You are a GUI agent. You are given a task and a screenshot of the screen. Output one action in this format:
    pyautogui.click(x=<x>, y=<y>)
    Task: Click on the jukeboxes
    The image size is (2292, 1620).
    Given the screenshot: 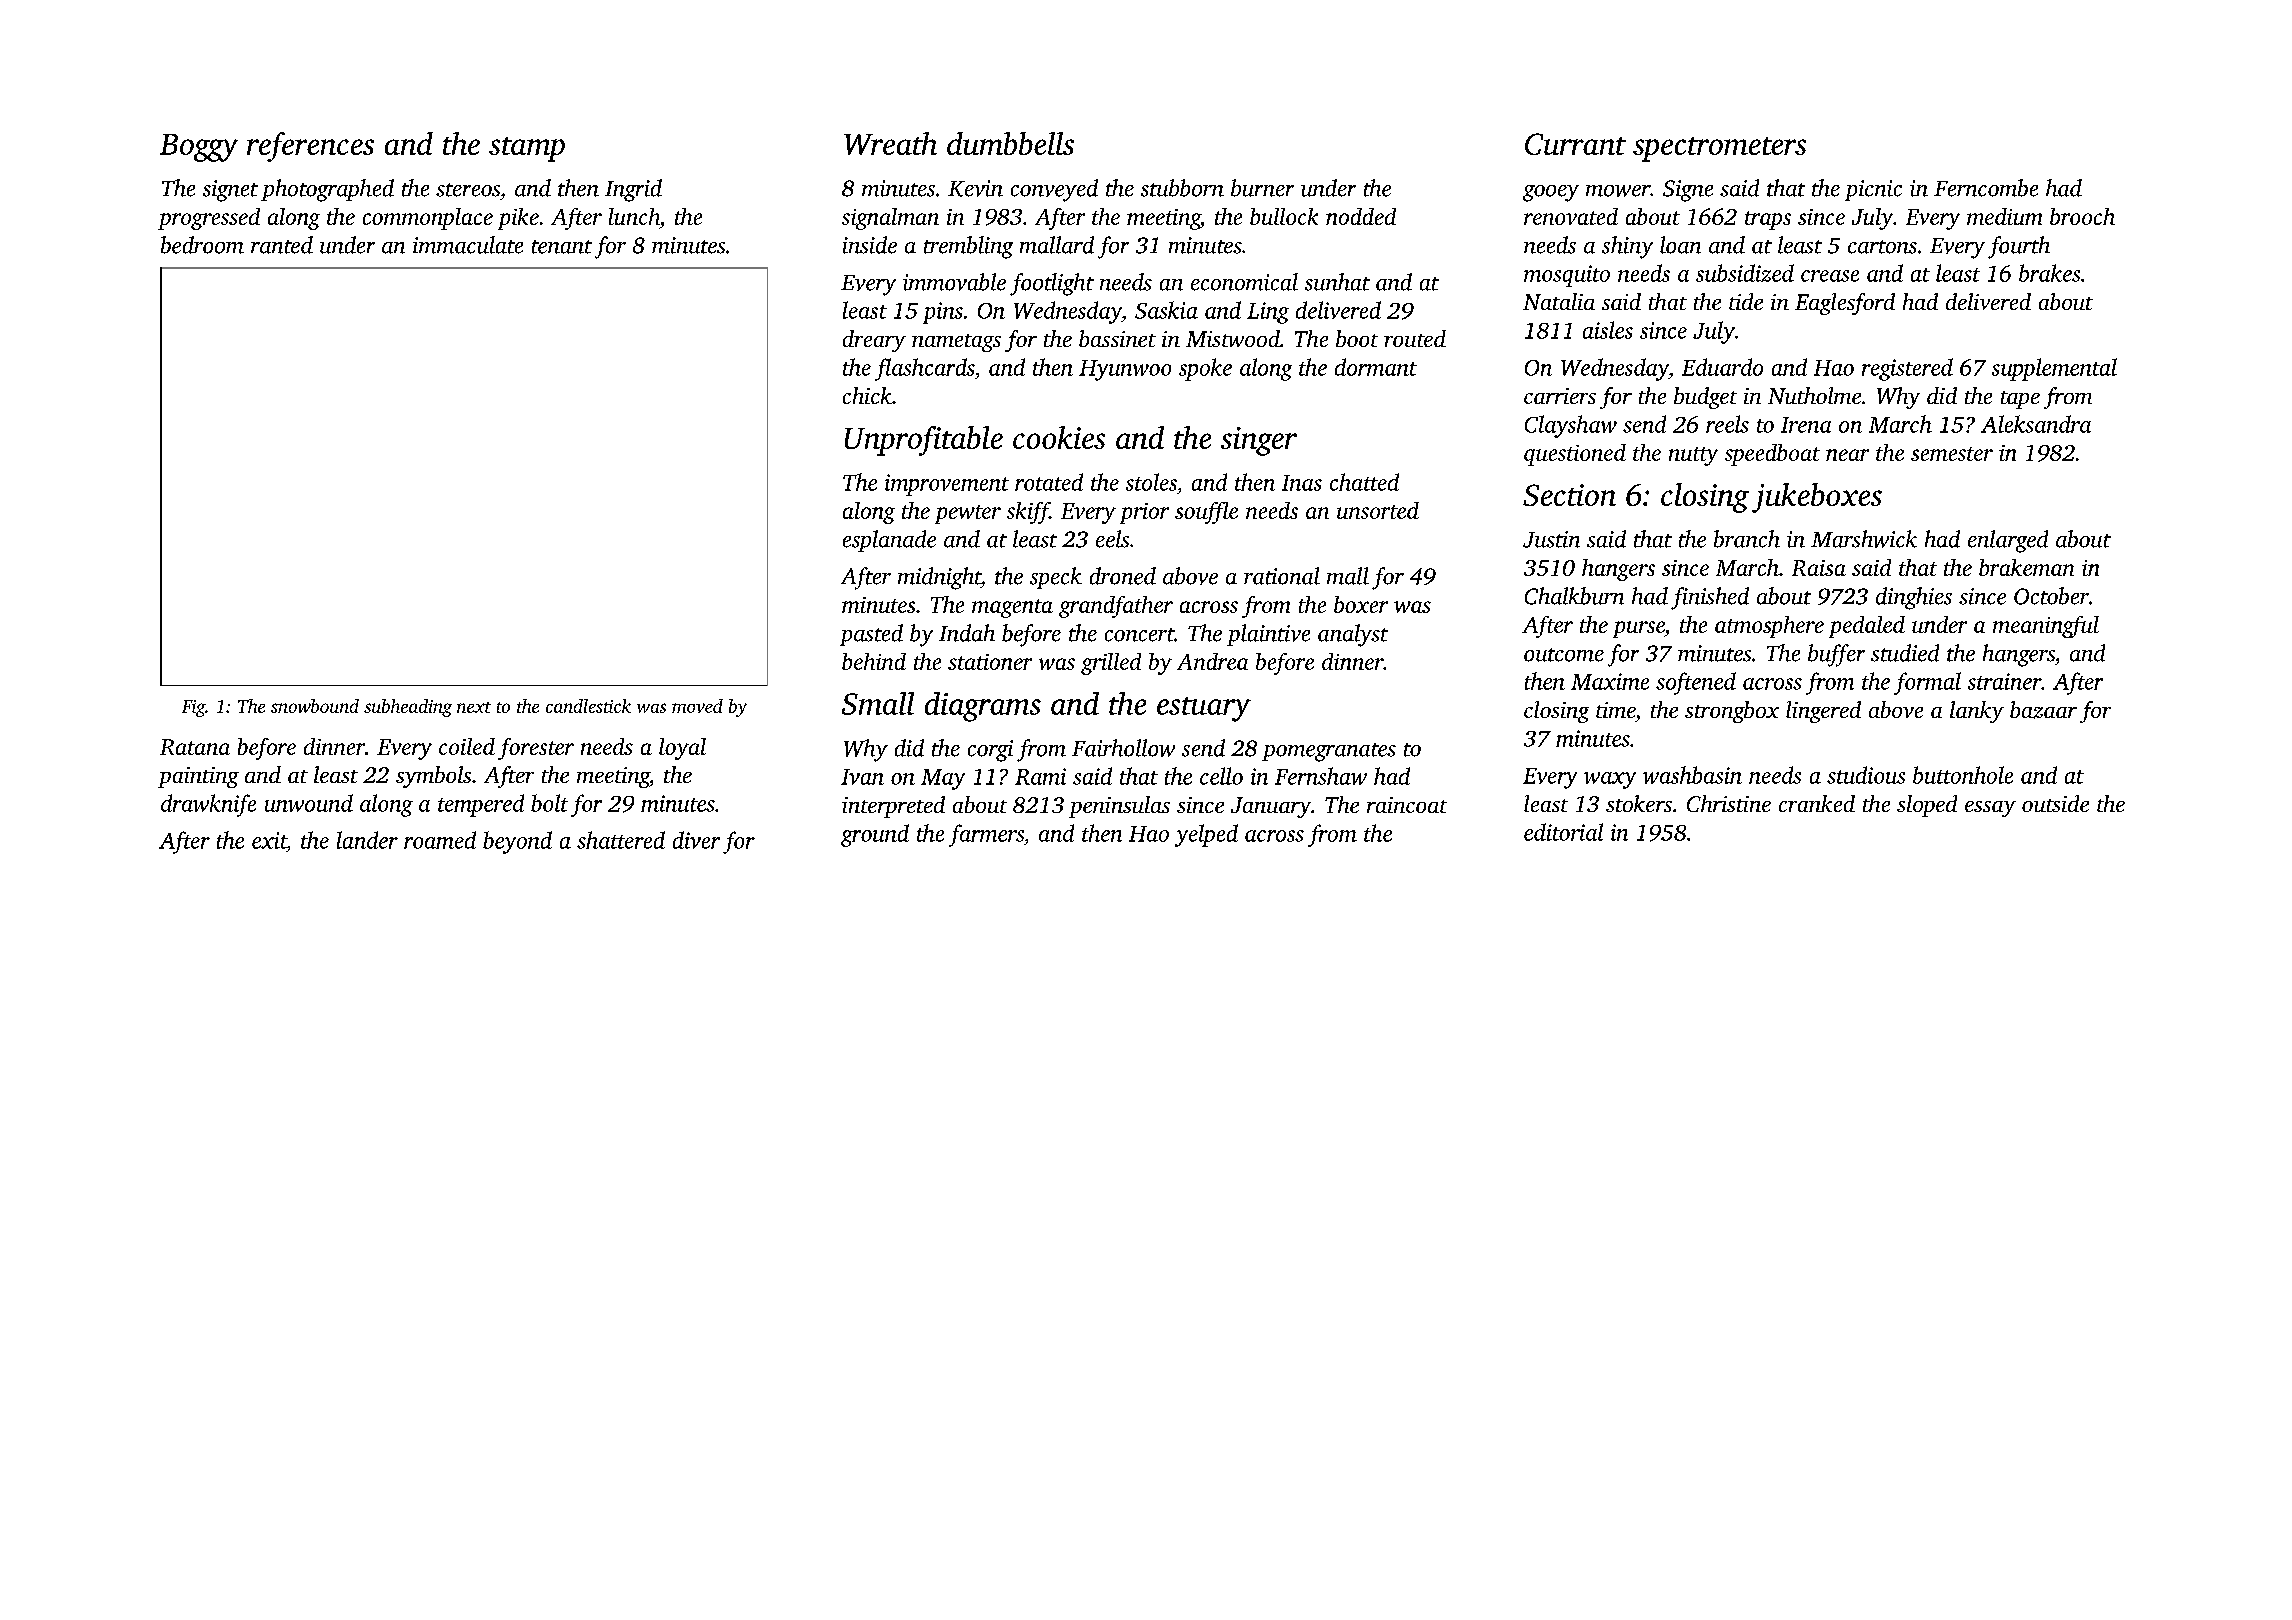 What is the action you would take?
    pyautogui.click(x=1817, y=498)
